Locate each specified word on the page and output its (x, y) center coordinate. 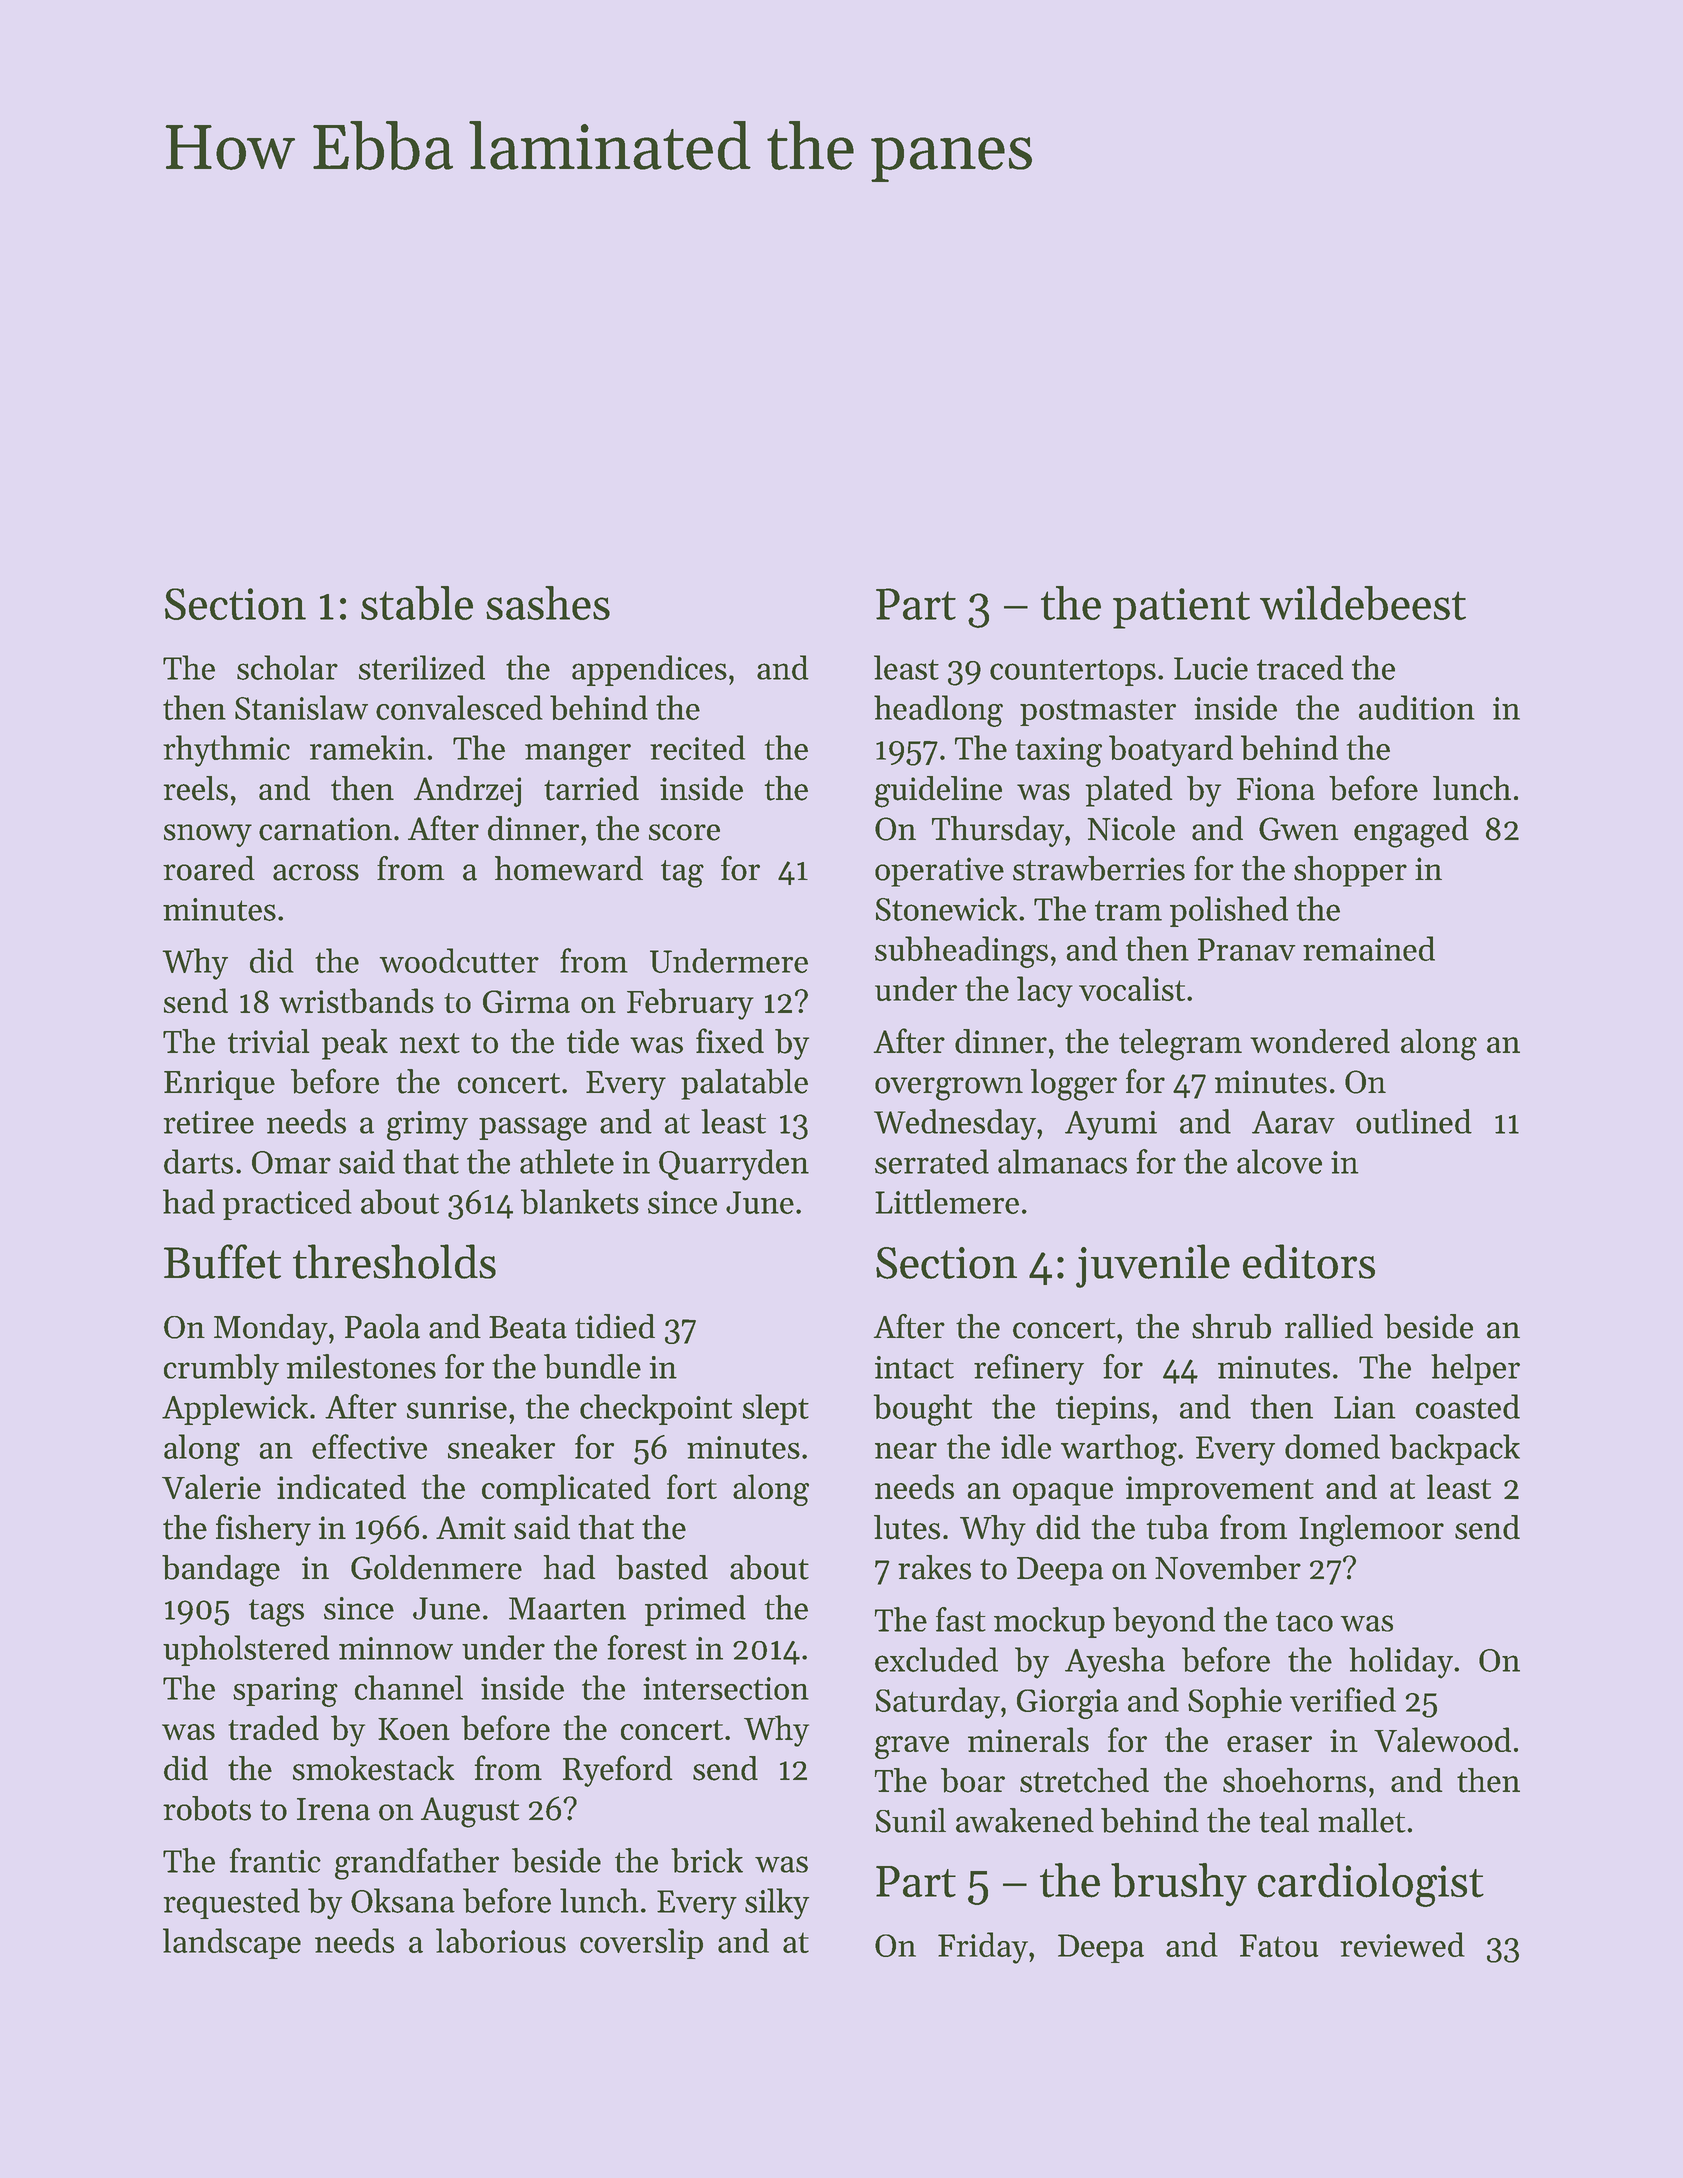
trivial (269, 1041)
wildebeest (1363, 603)
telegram (1180, 1045)
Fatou (1279, 1945)
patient (1181, 608)
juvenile (1153, 1266)
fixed (730, 1041)
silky (777, 1904)
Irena (333, 1809)
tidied (615, 1326)
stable (417, 603)
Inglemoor (1371, 1531)
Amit (471, 1528)
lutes (907, 1527)
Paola (382, 1326)
